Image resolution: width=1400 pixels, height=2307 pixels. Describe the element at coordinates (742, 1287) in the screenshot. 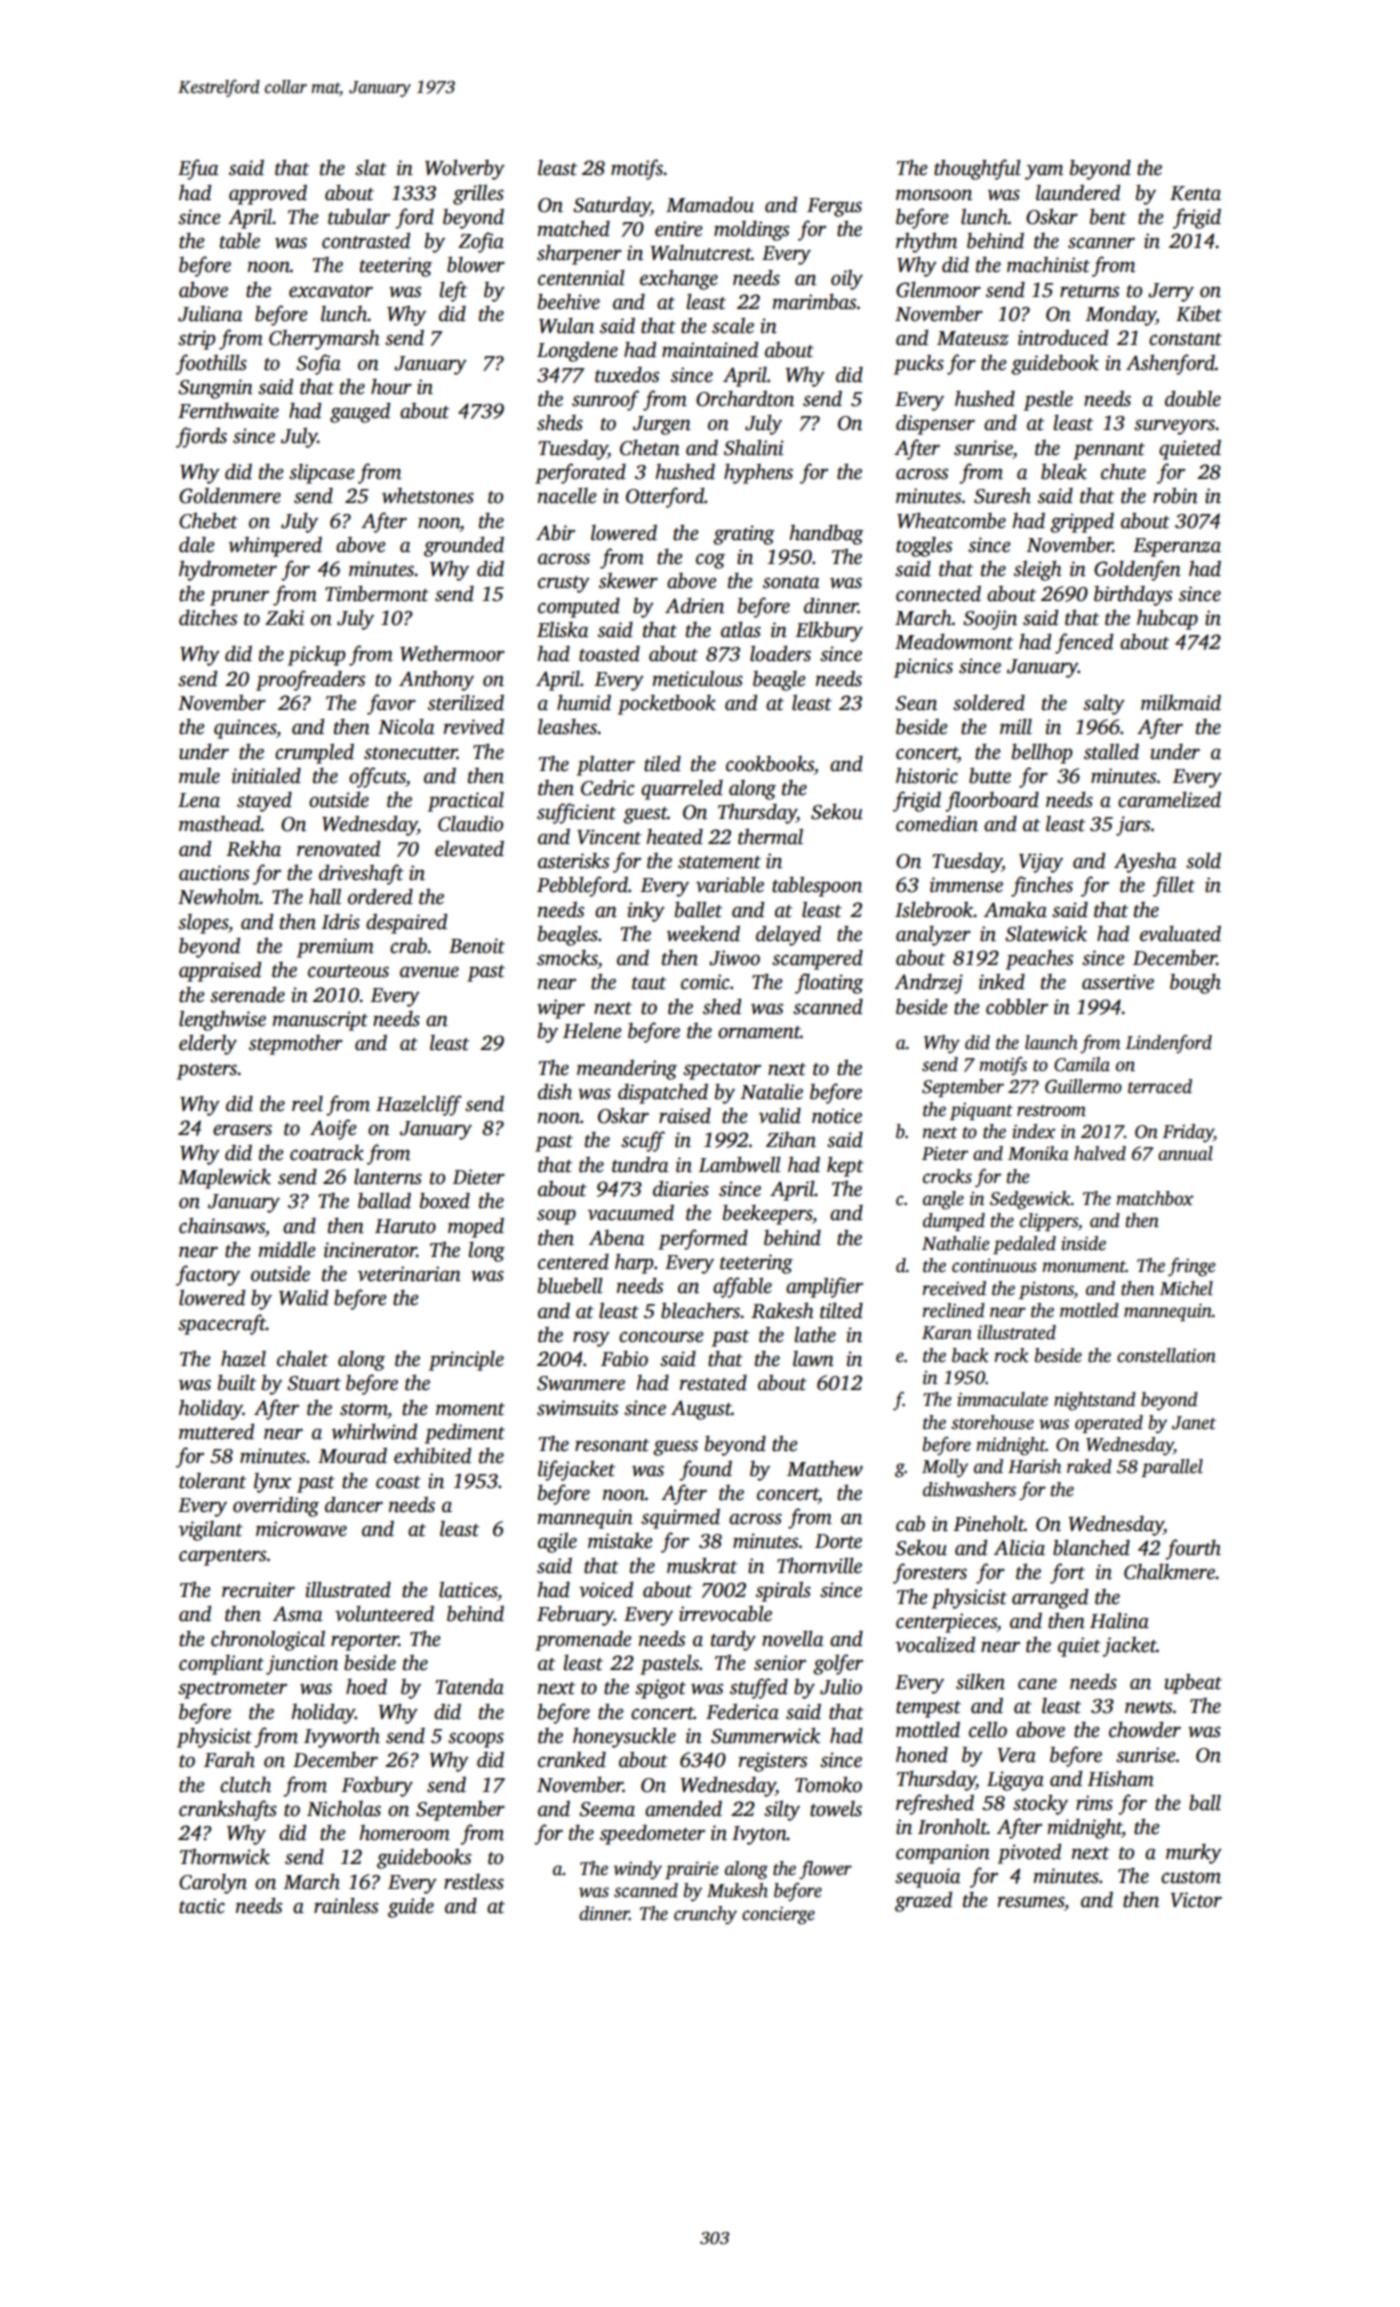

I see `affable` at that location.
